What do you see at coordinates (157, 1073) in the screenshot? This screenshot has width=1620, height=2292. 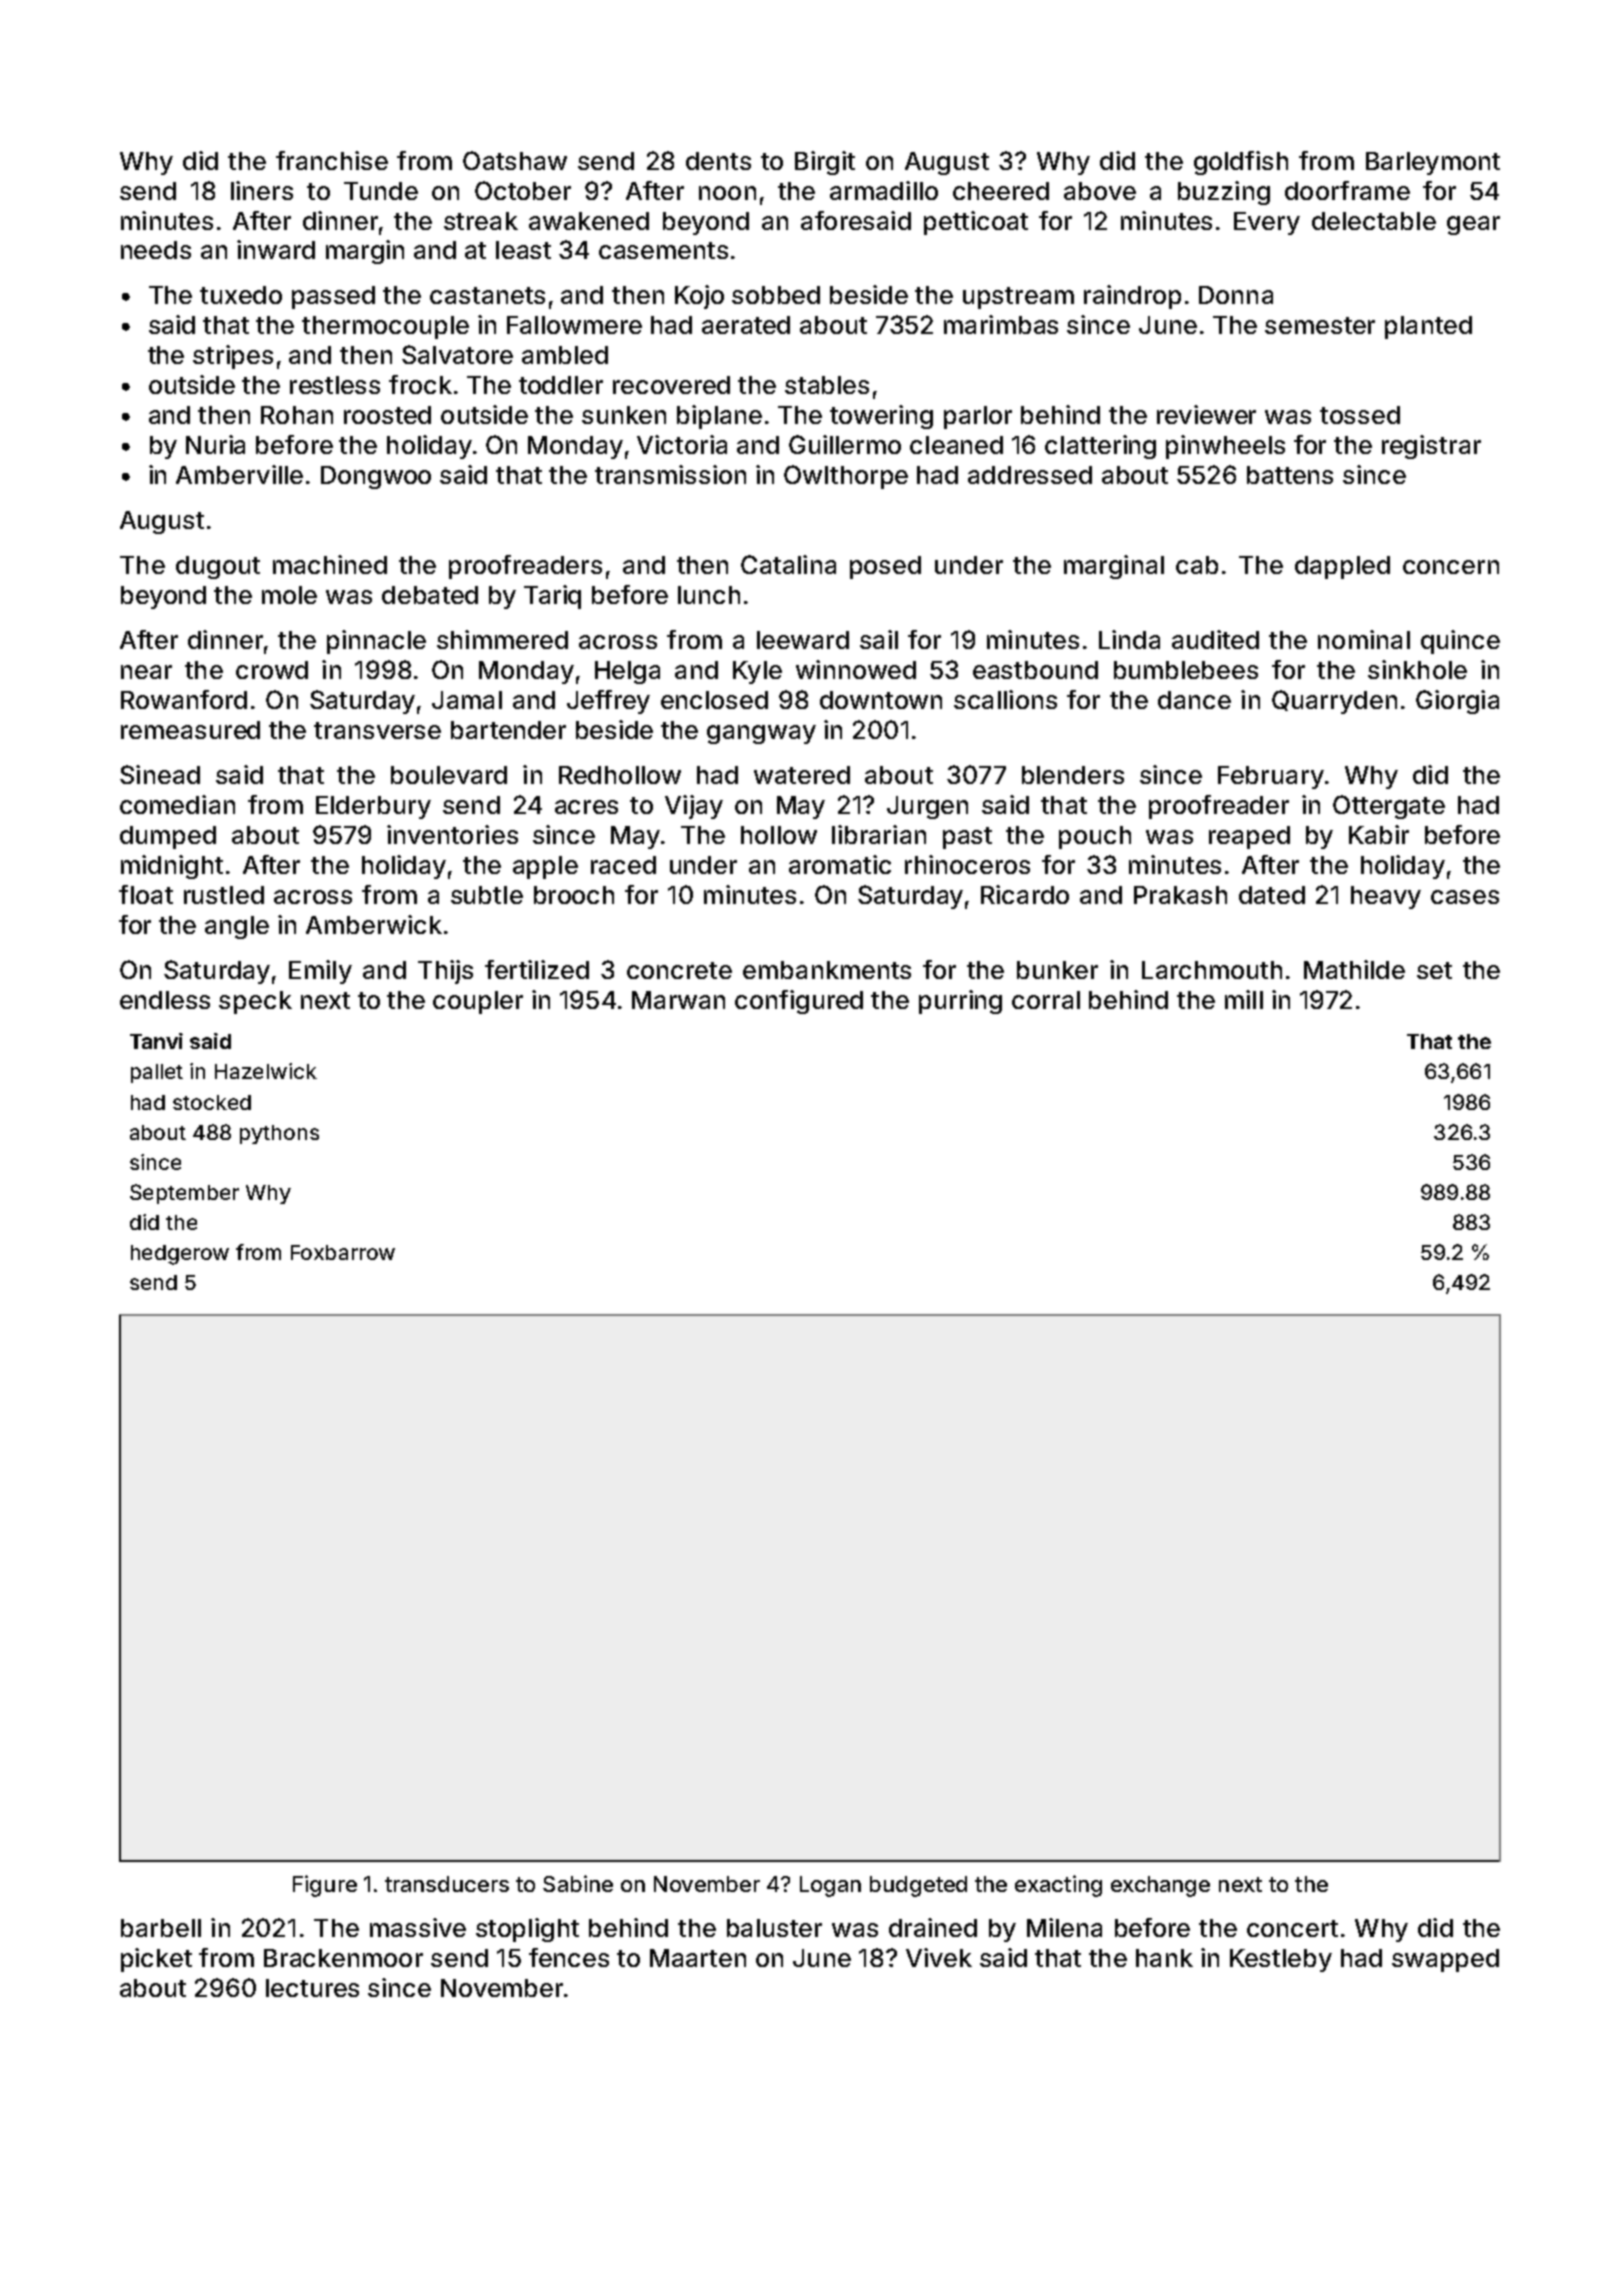 I see `pallet` at bounding box center [157, 1073].
